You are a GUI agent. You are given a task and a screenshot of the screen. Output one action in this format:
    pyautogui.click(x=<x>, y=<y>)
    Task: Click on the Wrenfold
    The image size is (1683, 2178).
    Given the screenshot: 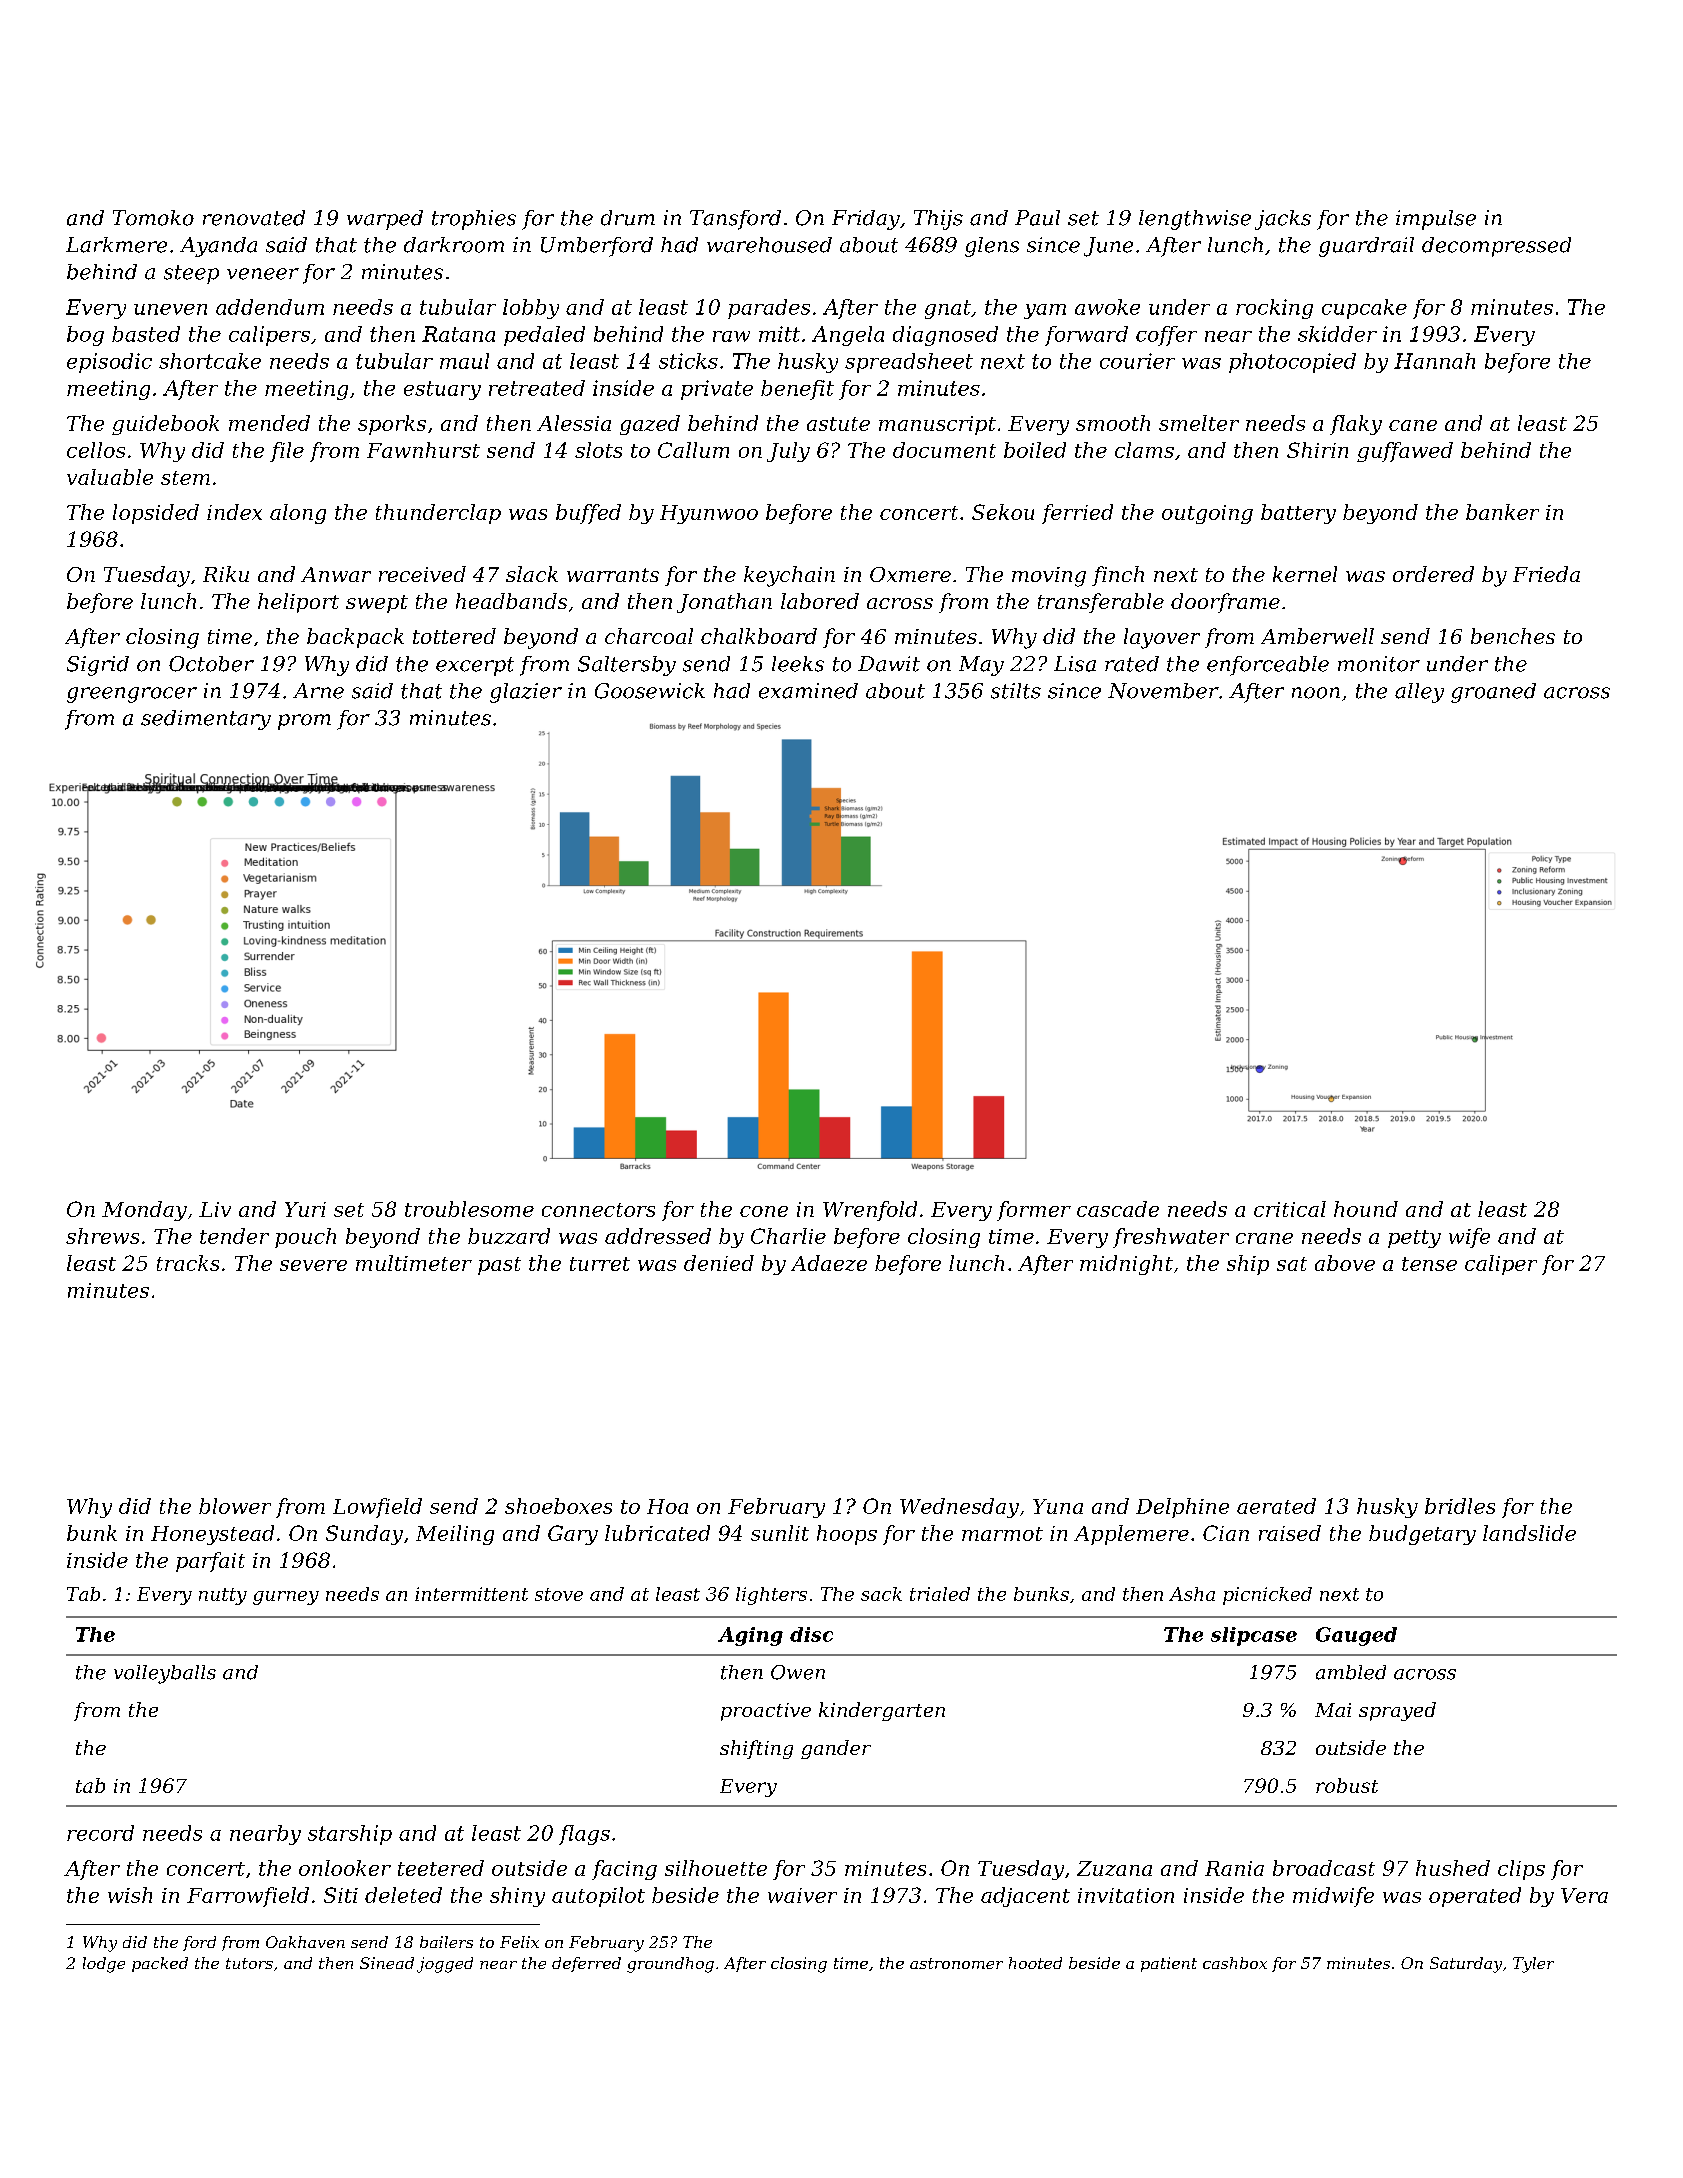 What is the action you would take?
    pyautogui.click(x=870, y=1211)
